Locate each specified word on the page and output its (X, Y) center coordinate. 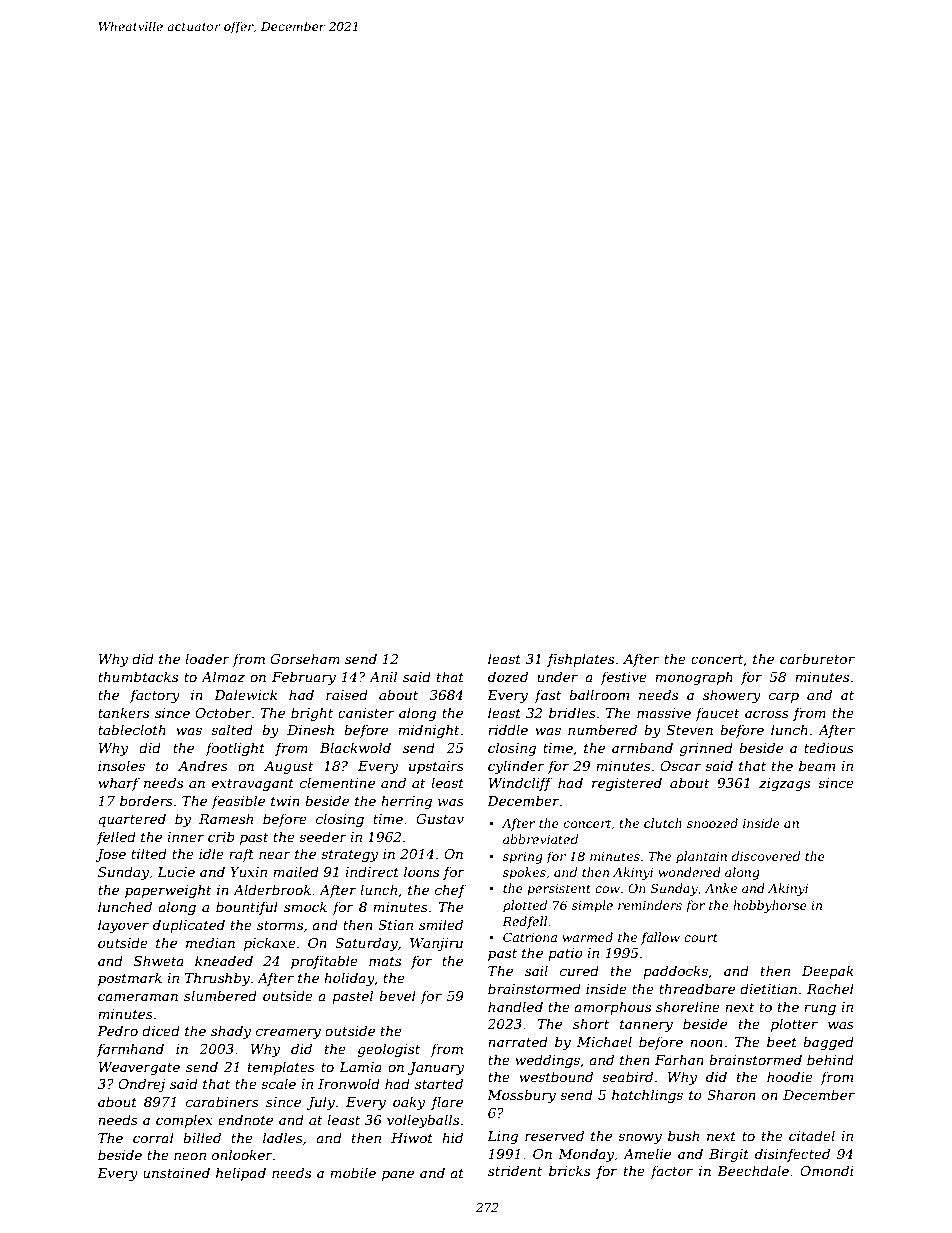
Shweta (159, 960)
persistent (559, 890)
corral (153, 1137)
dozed (508, 677)
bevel (397, 995)
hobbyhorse (770, 906)
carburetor (817, 658)
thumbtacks (138, 676)
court (701, 937)
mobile (353, 1172)
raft (241, 855)
